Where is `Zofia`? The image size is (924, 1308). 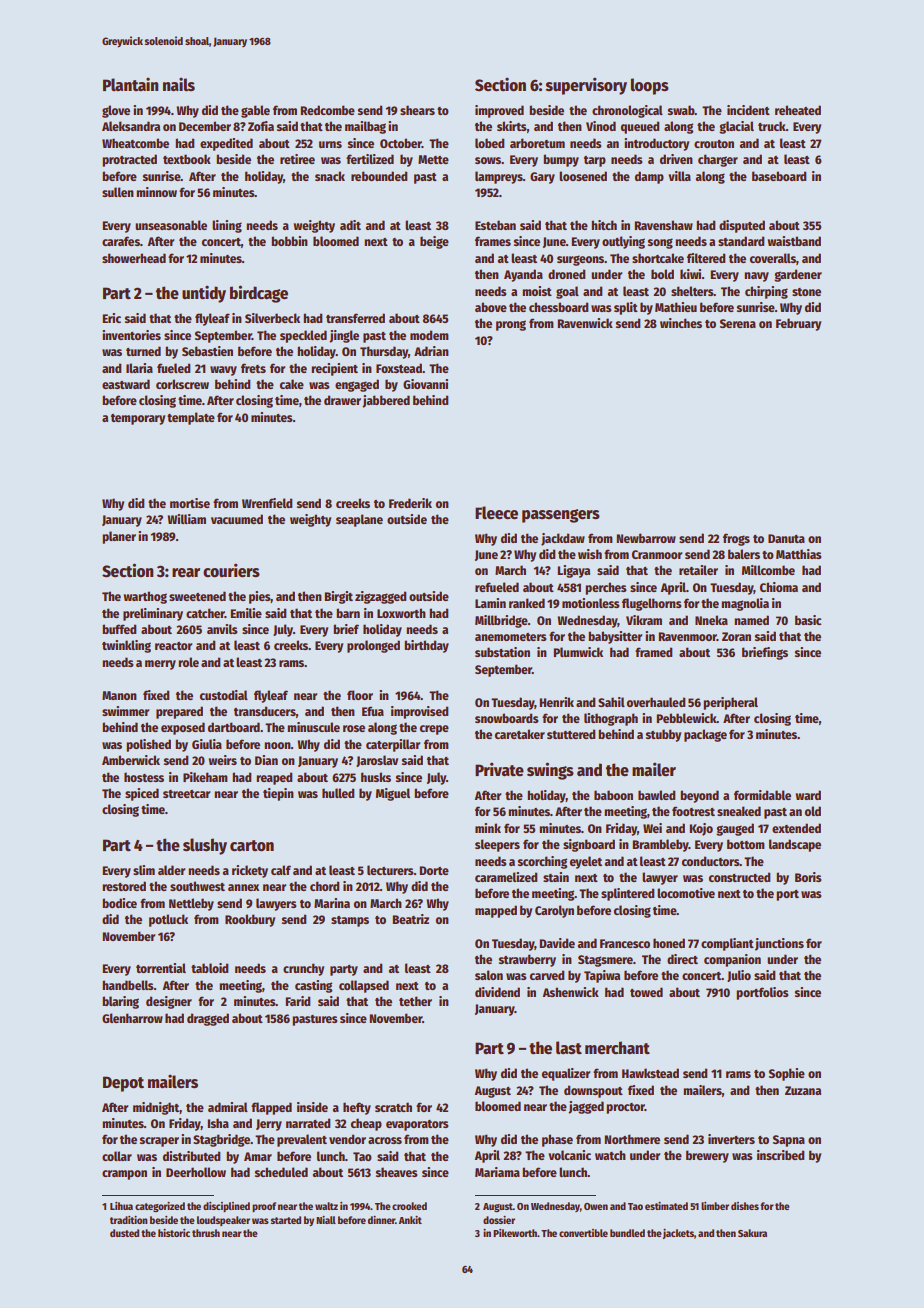 Zofia is located at coordinates (261, 126).
